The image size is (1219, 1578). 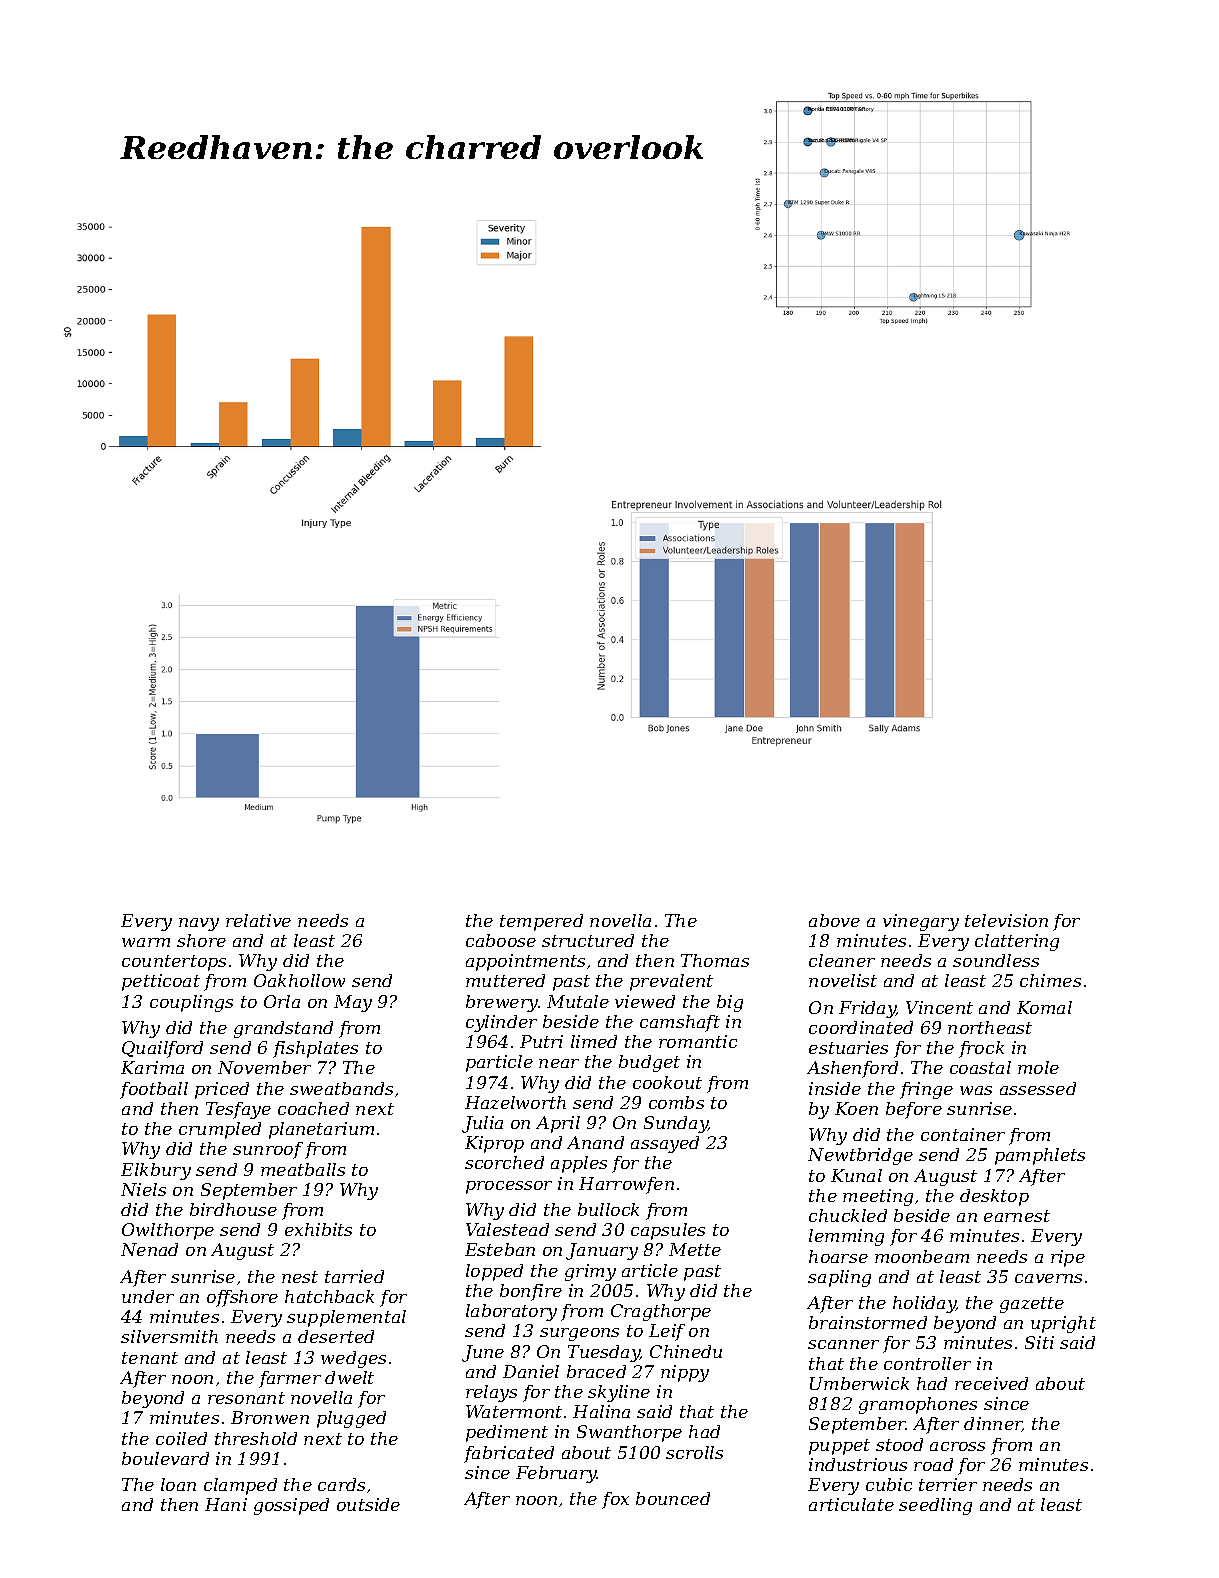 What do you see at coordinates (258, 920) in the page?
I see `relative` at bounding box center [258, 920].
